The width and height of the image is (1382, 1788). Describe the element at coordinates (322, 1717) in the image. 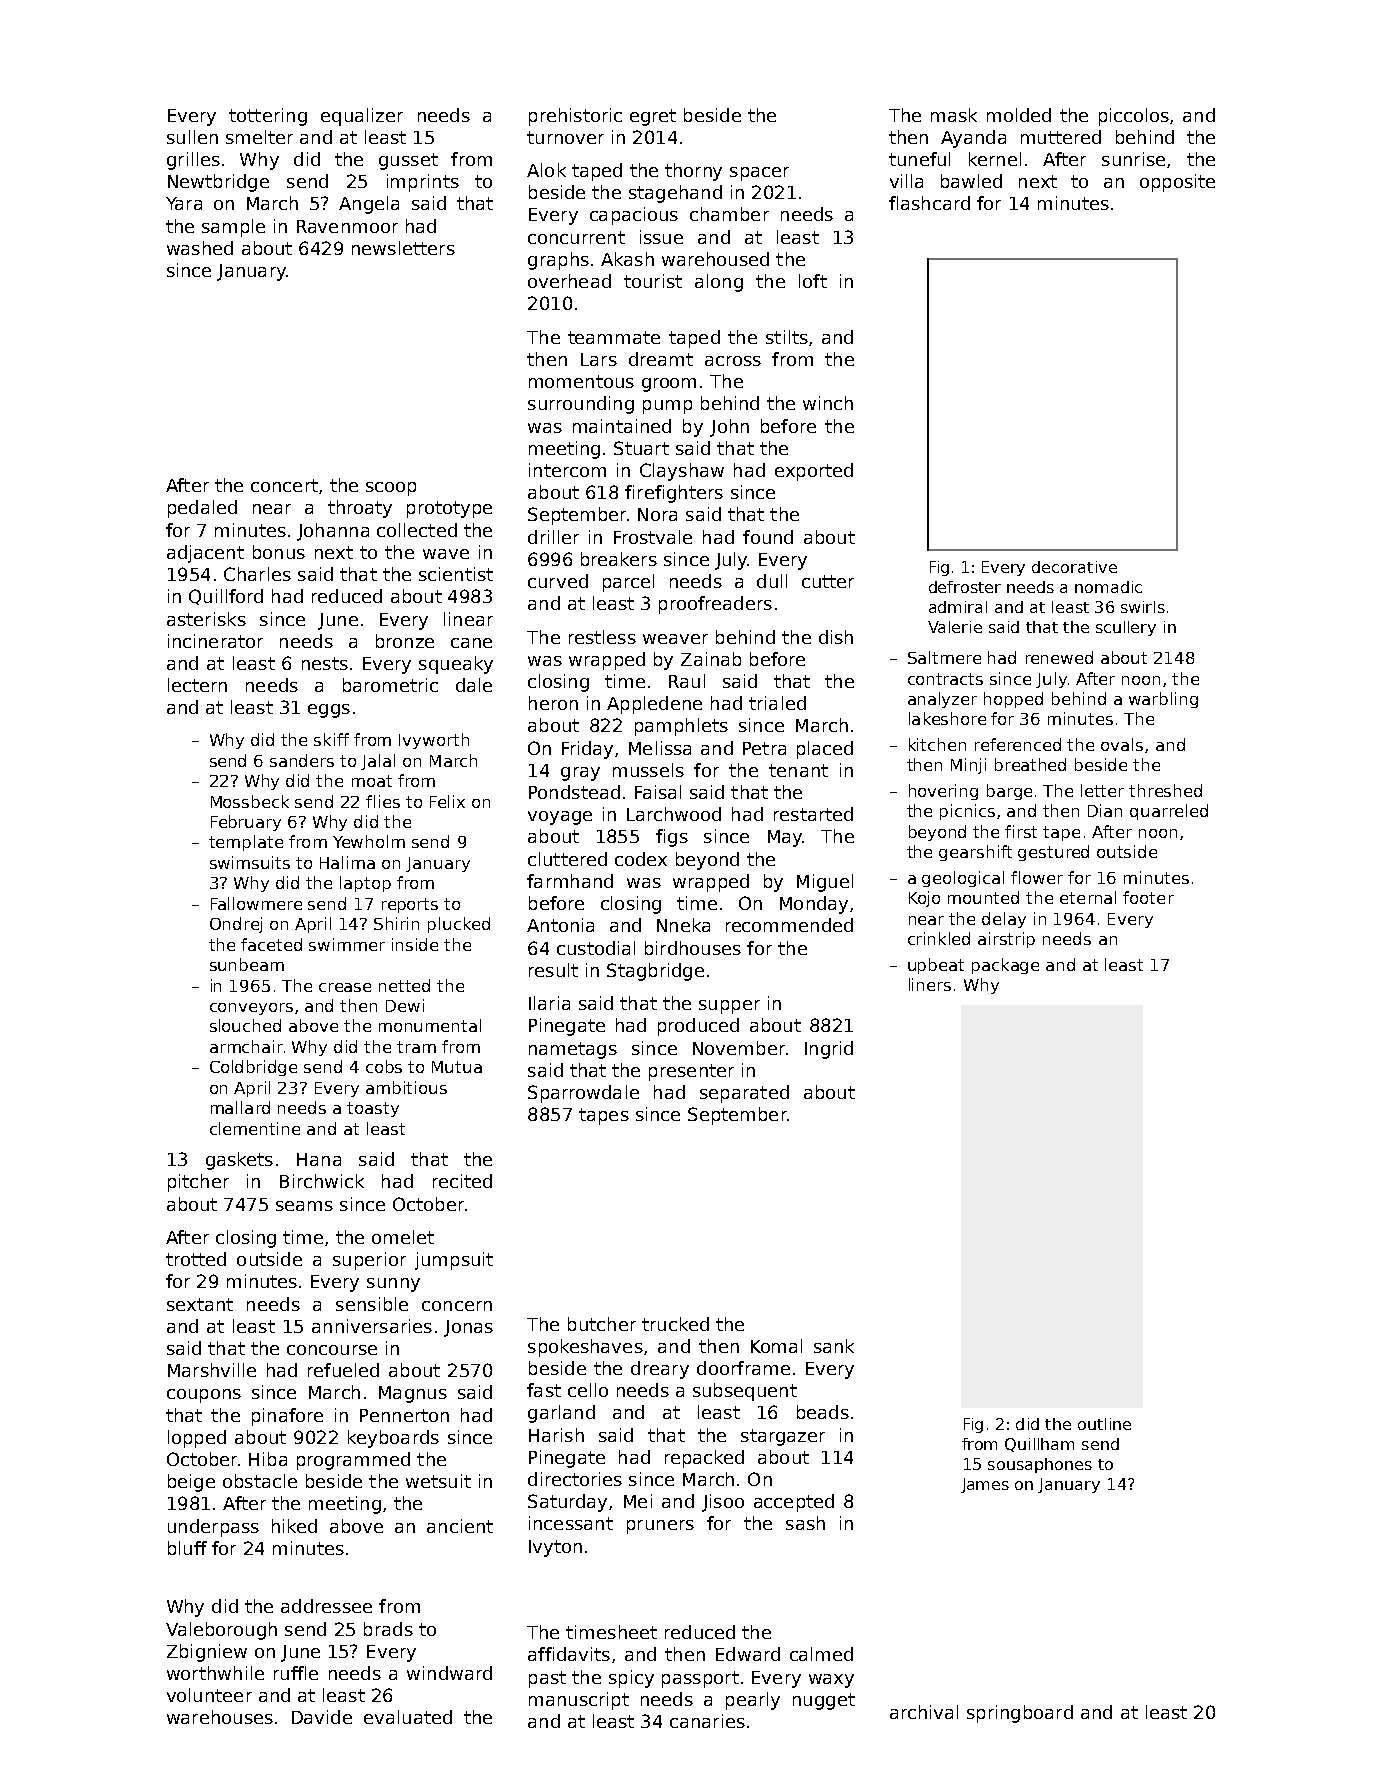

I see `Davide` at that location.
